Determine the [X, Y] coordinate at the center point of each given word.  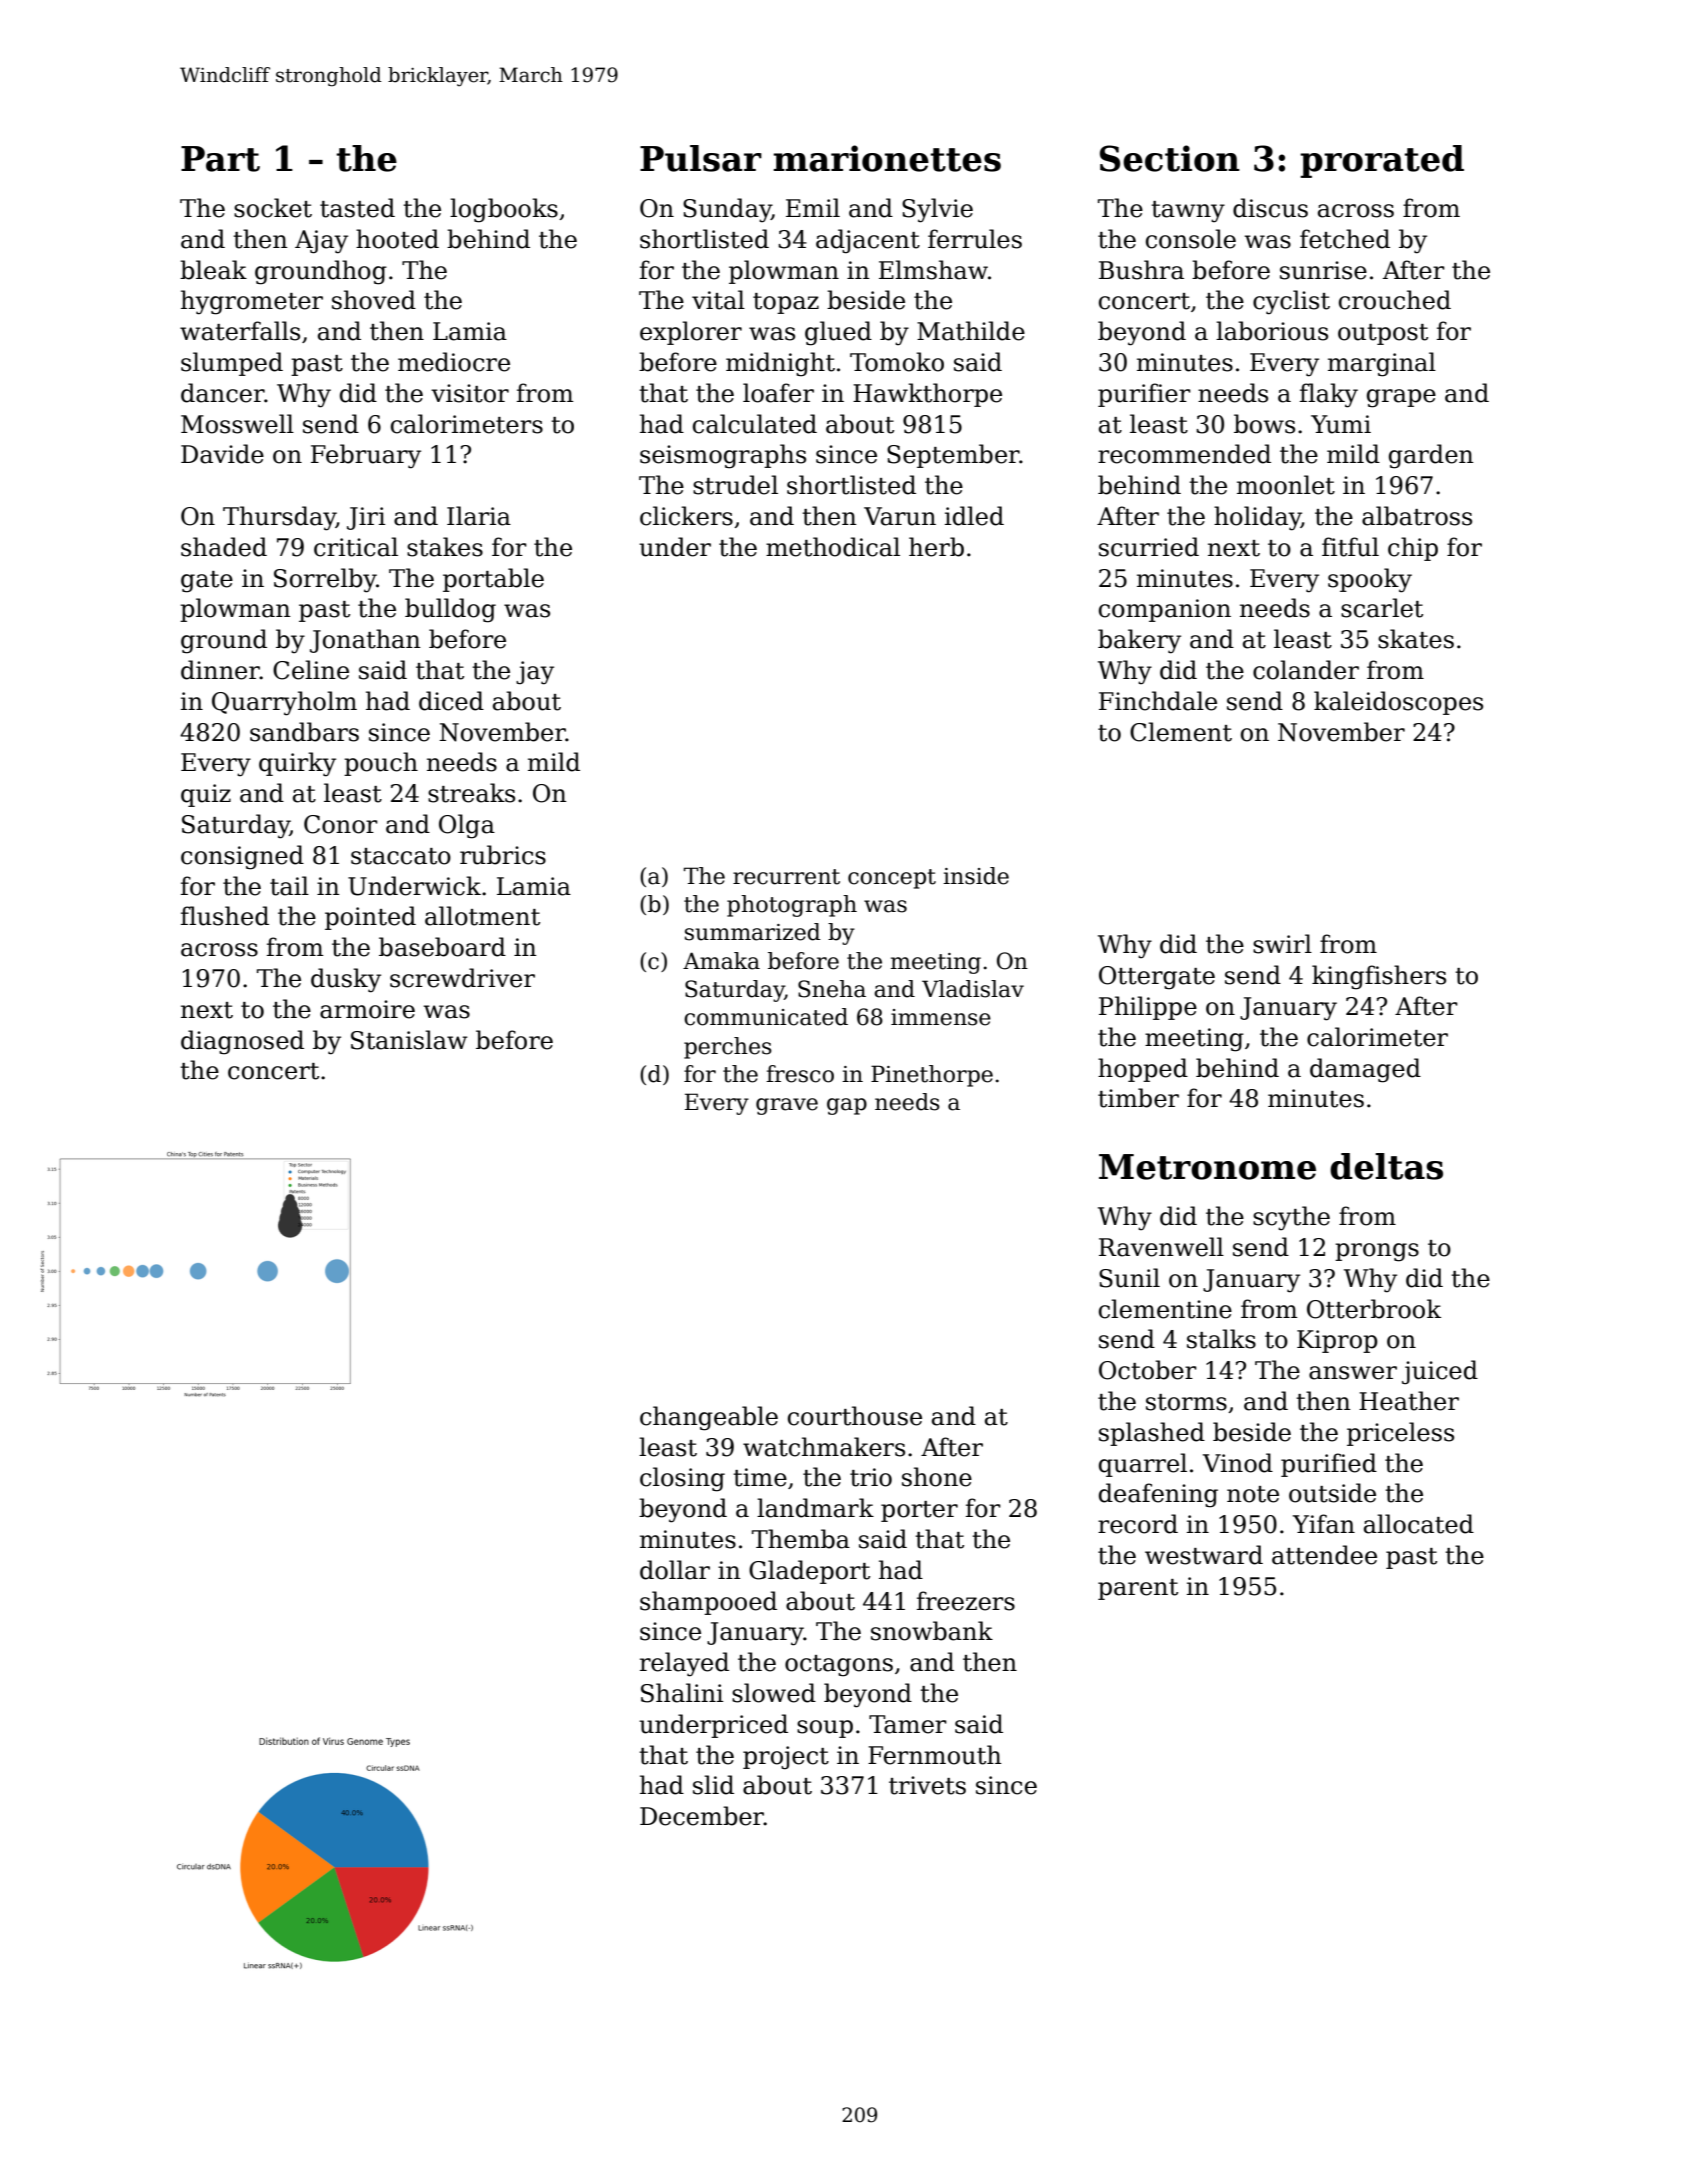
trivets [927, 1785]
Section [1170, 158]
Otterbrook [1374, 1309]
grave [787, 1106]
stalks [1221, 1339]
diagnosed [242, 1042]
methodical [833, 547]
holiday [1257, 518]
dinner [220, 670]
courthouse [855, 1416]
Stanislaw [409, 1040]
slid [713, 1785]
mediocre [454, 362]
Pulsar [701, 158]
